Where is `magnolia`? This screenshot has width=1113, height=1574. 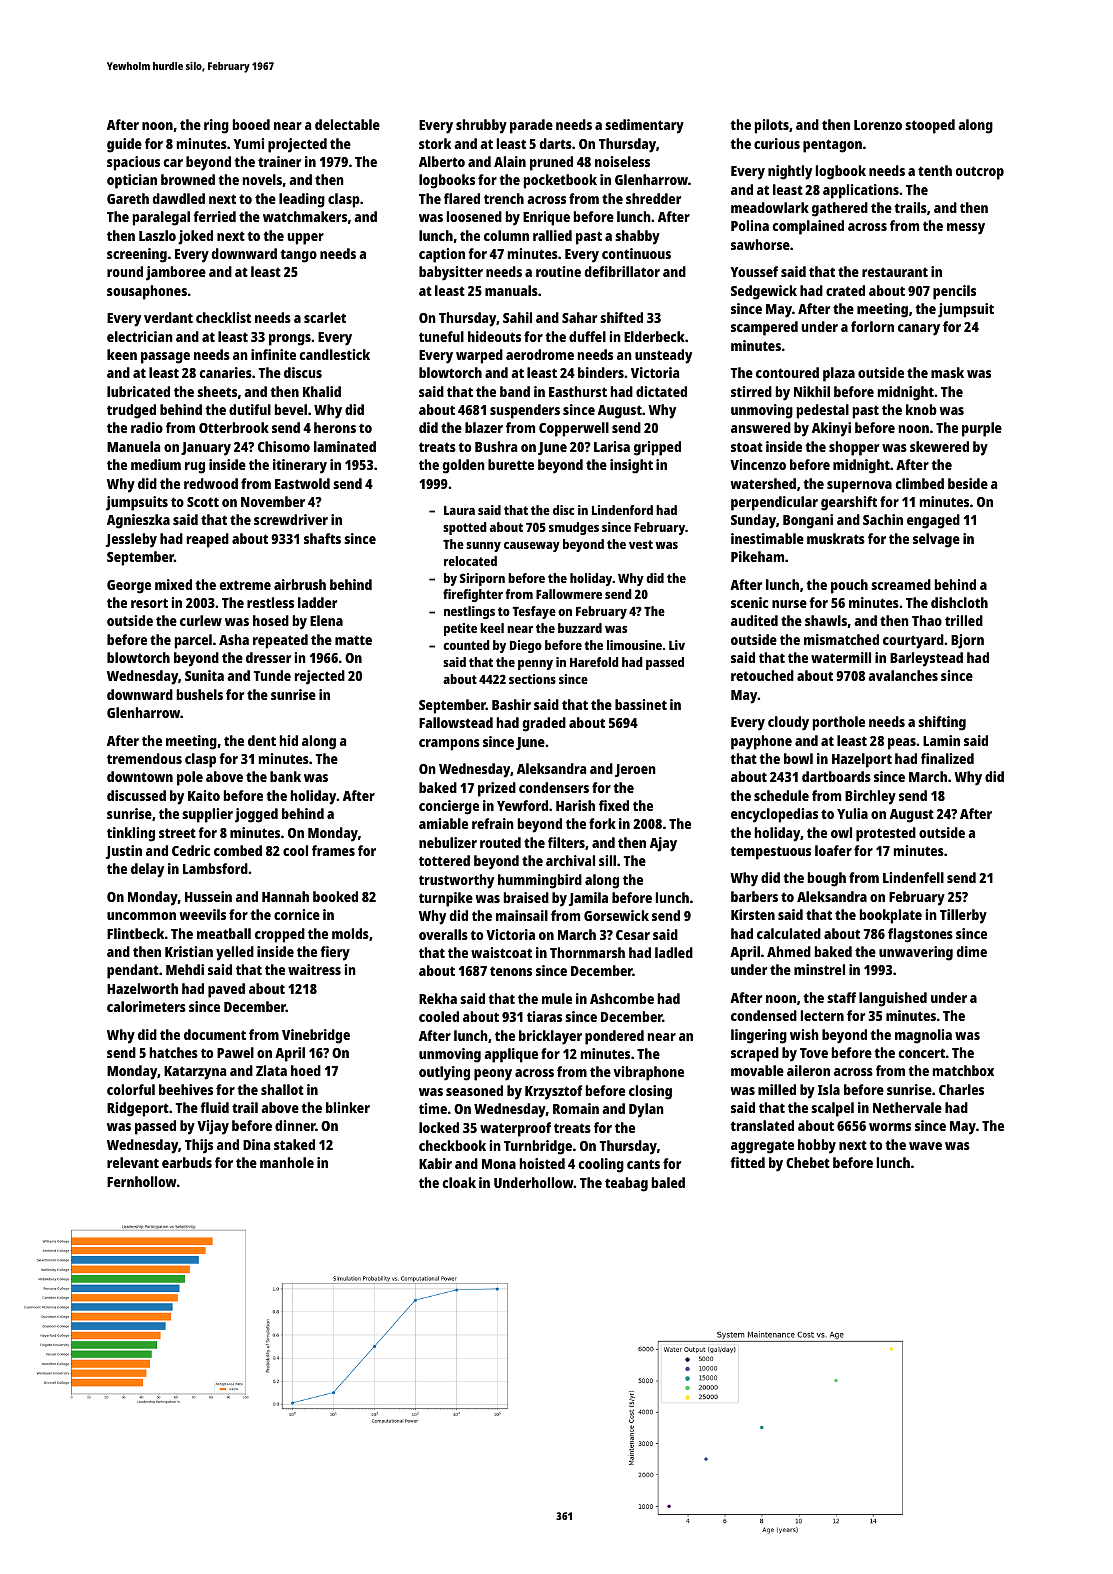
magnolia is located at coordinates (923, 1036).
